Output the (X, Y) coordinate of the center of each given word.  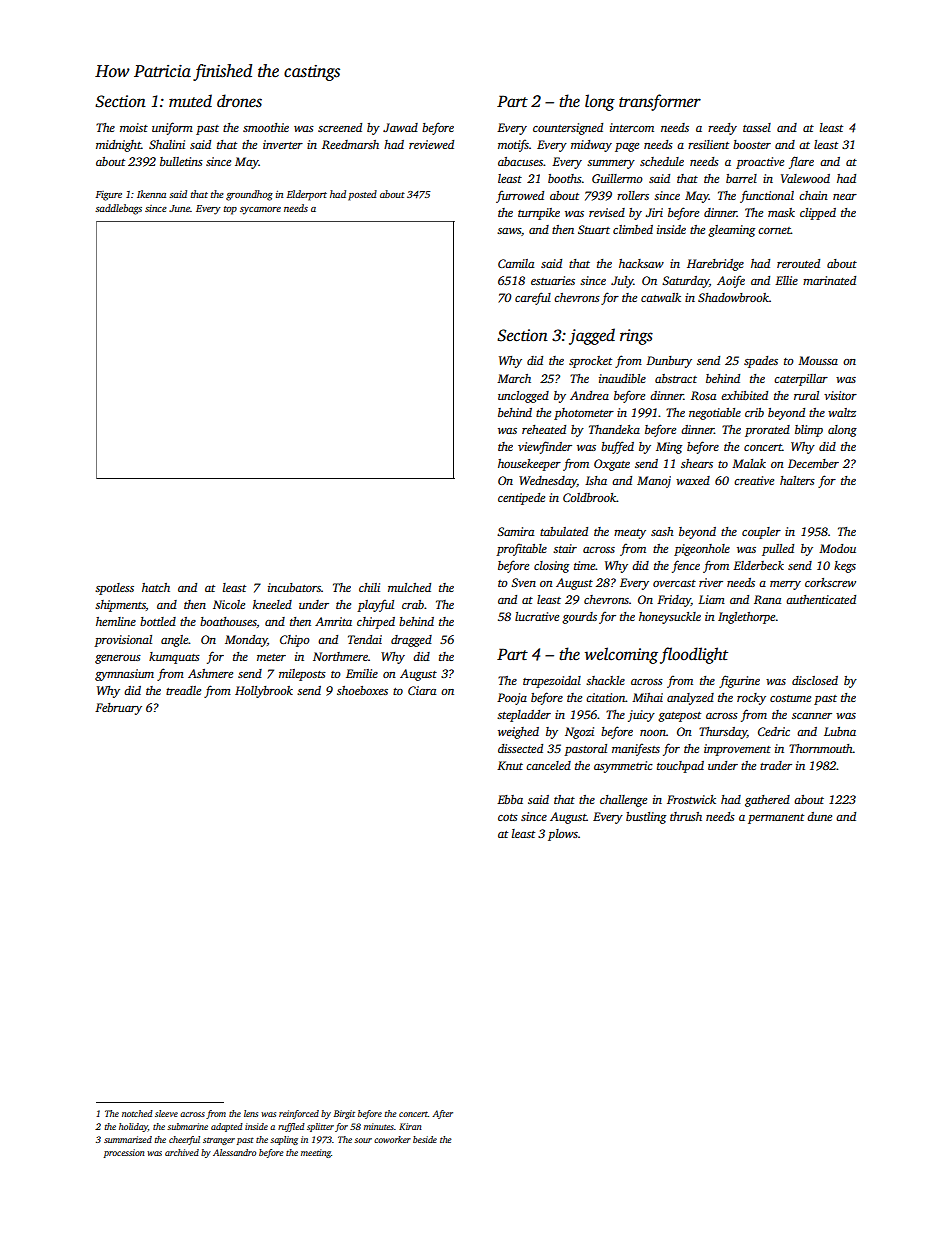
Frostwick (691, 799)
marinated (829, 280)
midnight (118, 146)
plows (563, 835)
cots (508, 817)
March (514, 378)
